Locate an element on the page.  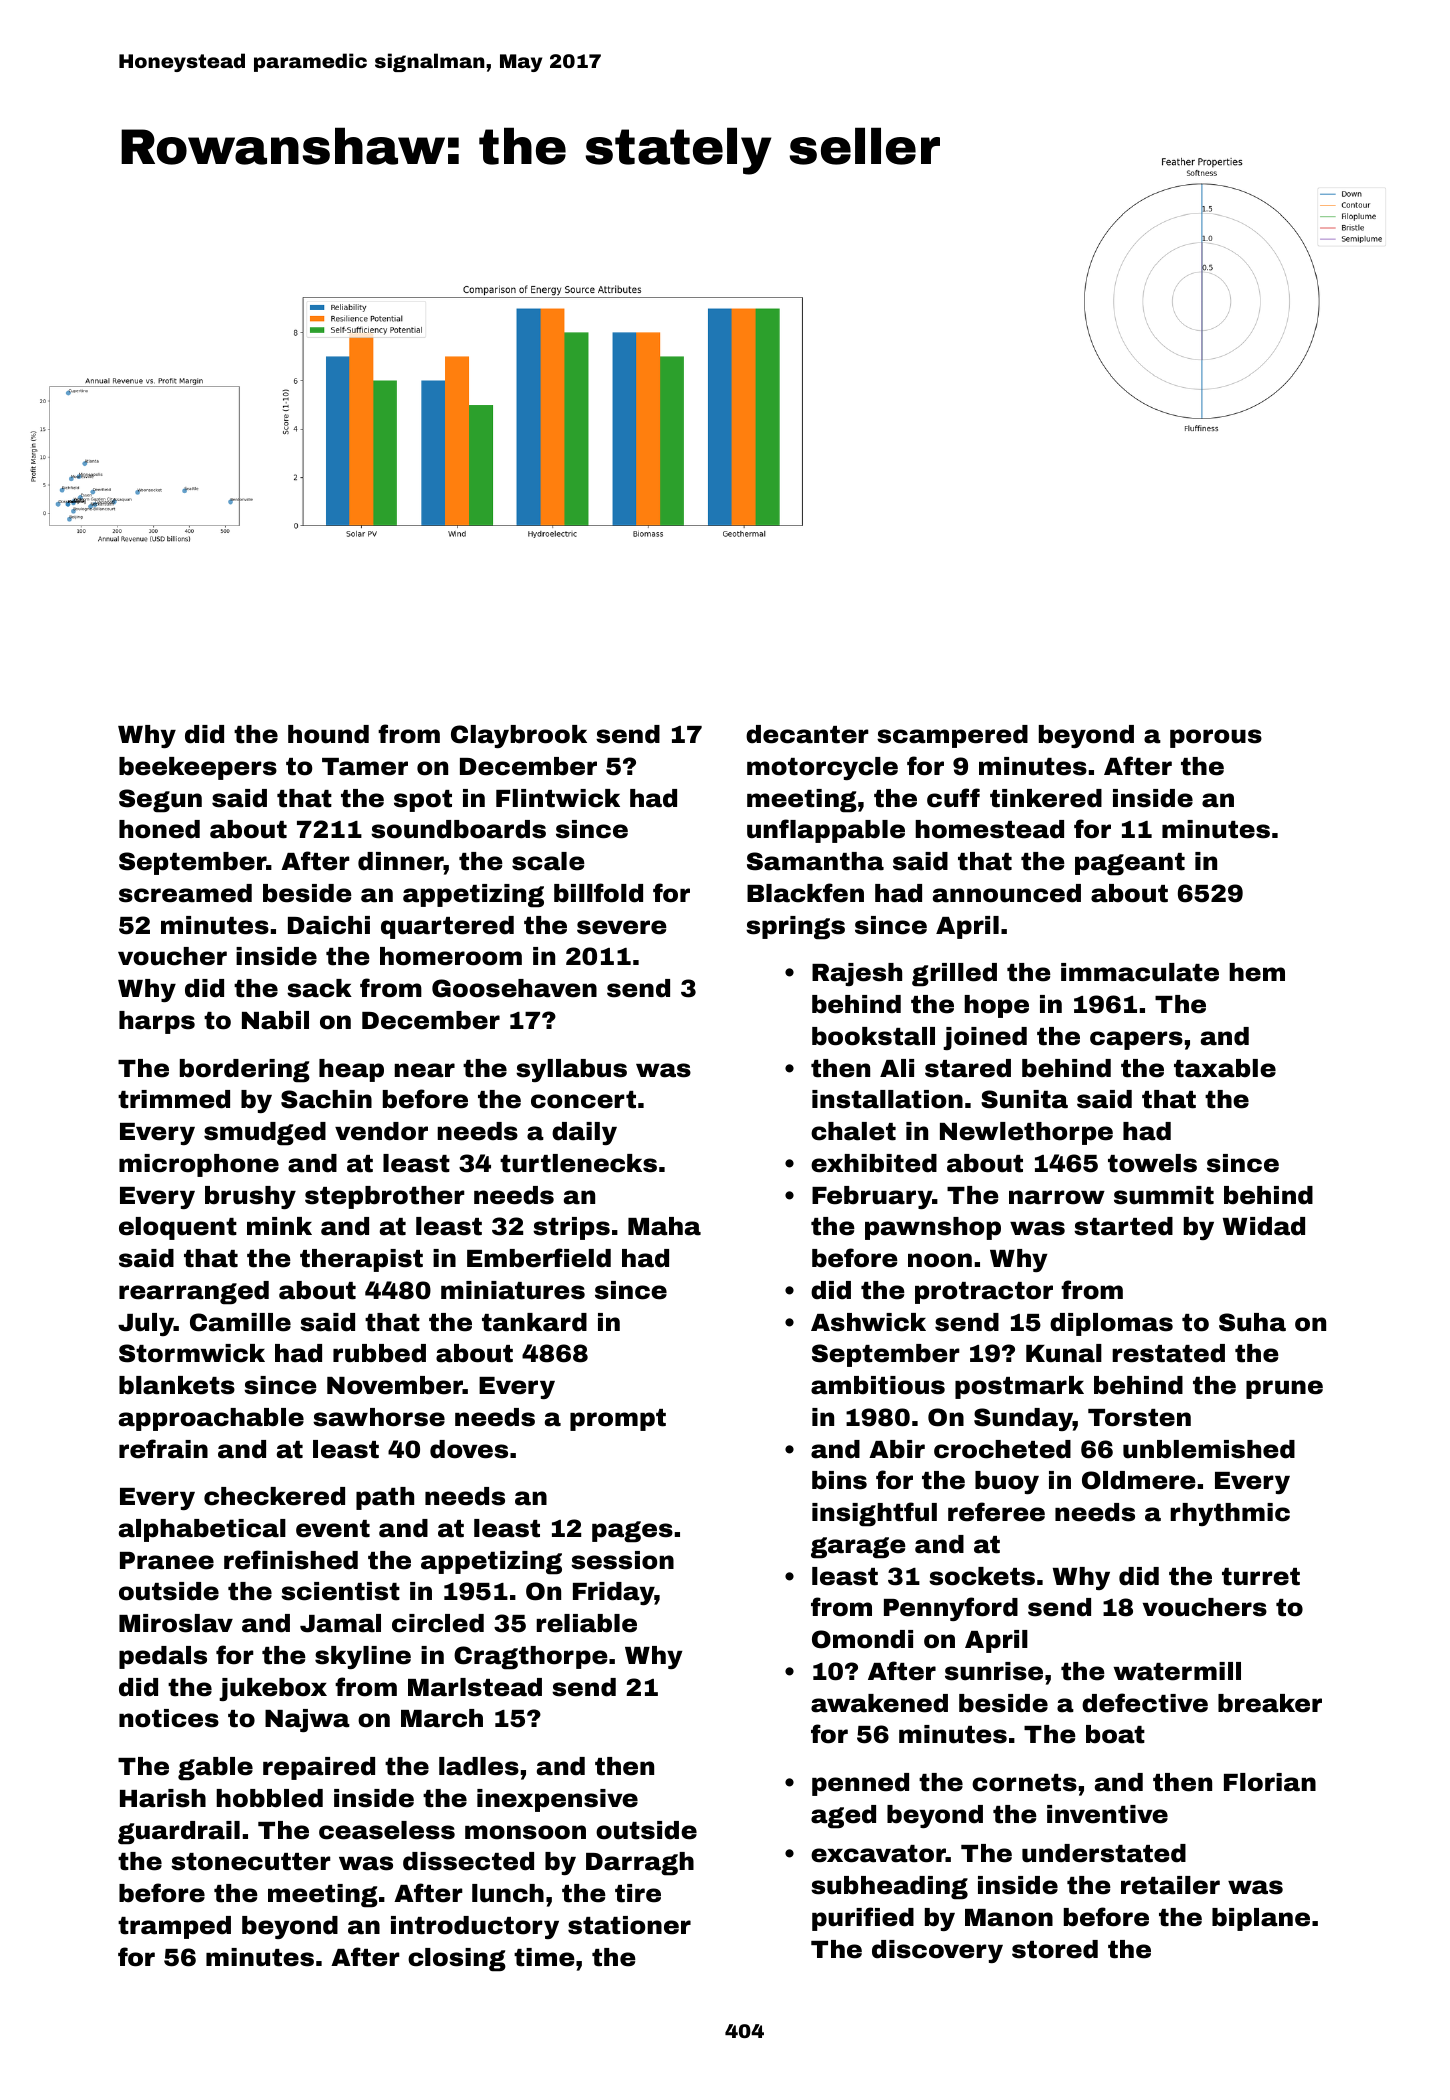
syllabus is located at coordinates (571, 1070).
